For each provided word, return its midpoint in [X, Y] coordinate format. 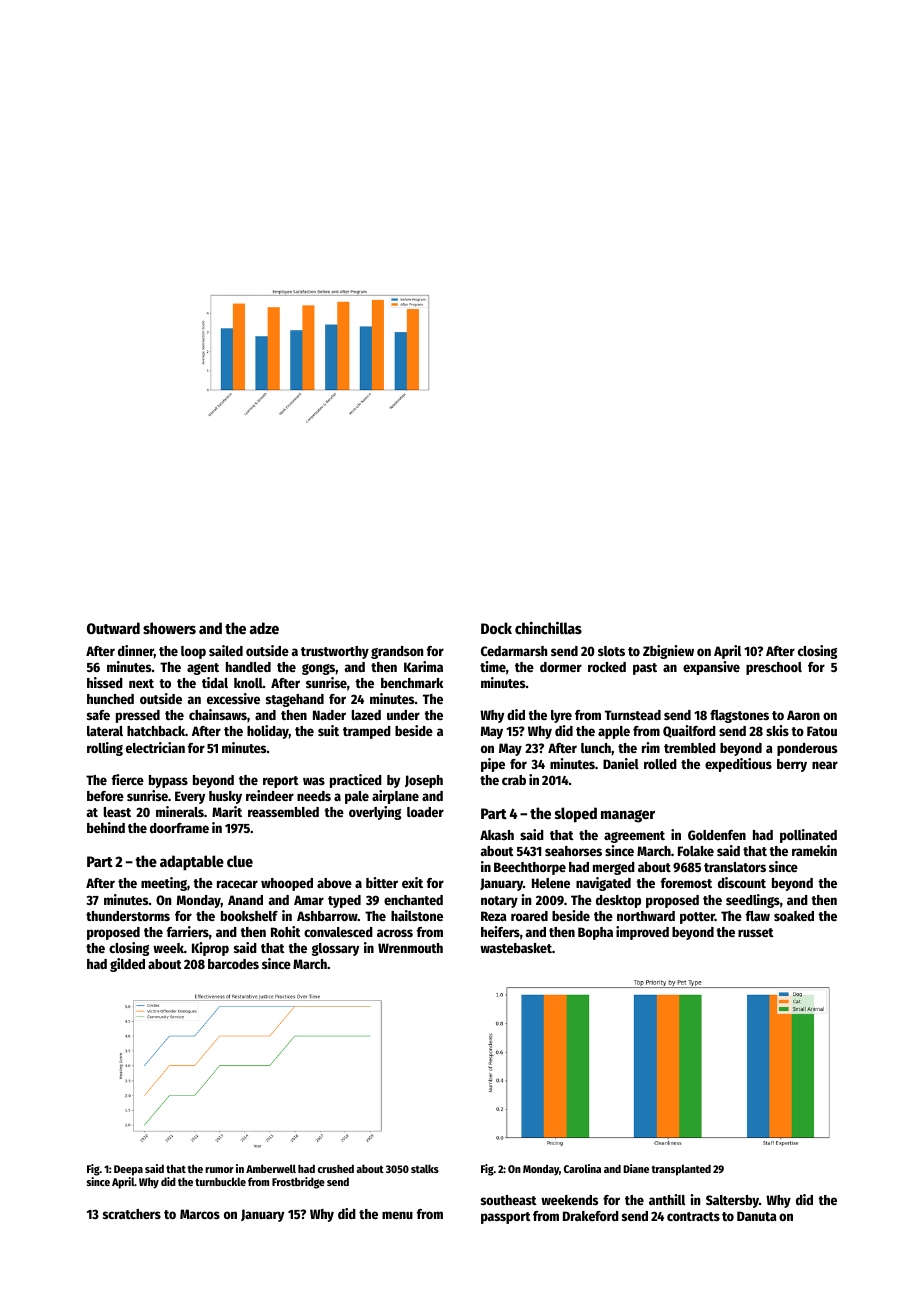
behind [106, 827]
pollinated [808, 836]
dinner [136, 650]
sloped [576, 815]
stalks [425, 1168]
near [825, 765]
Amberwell [271, 1168]
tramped [367, 732]
